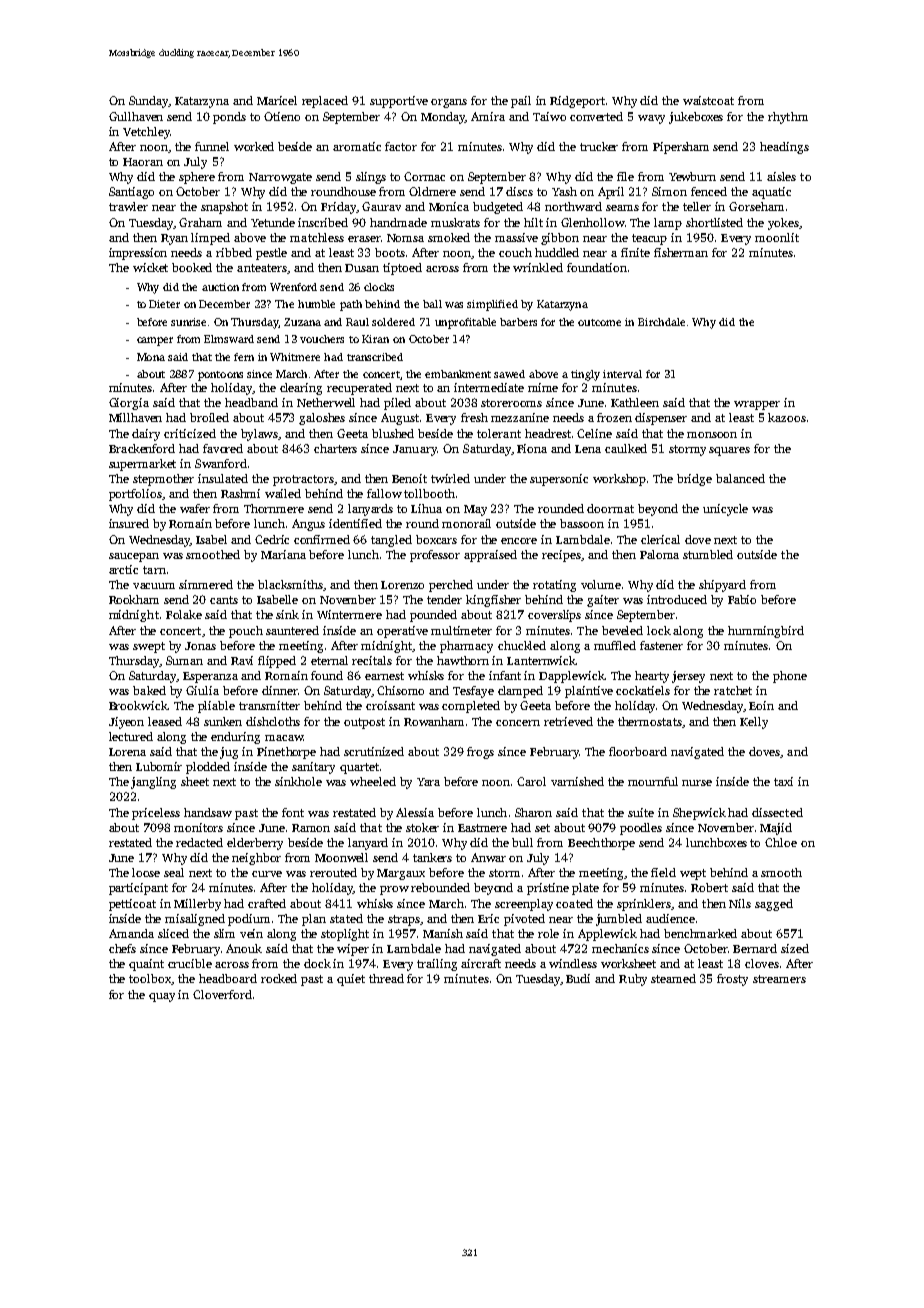 This page has width=924, height=1308. What do you see at coordinates (282, 116) in the page?
I see `Otieno` at bounding box center [282, 116].
